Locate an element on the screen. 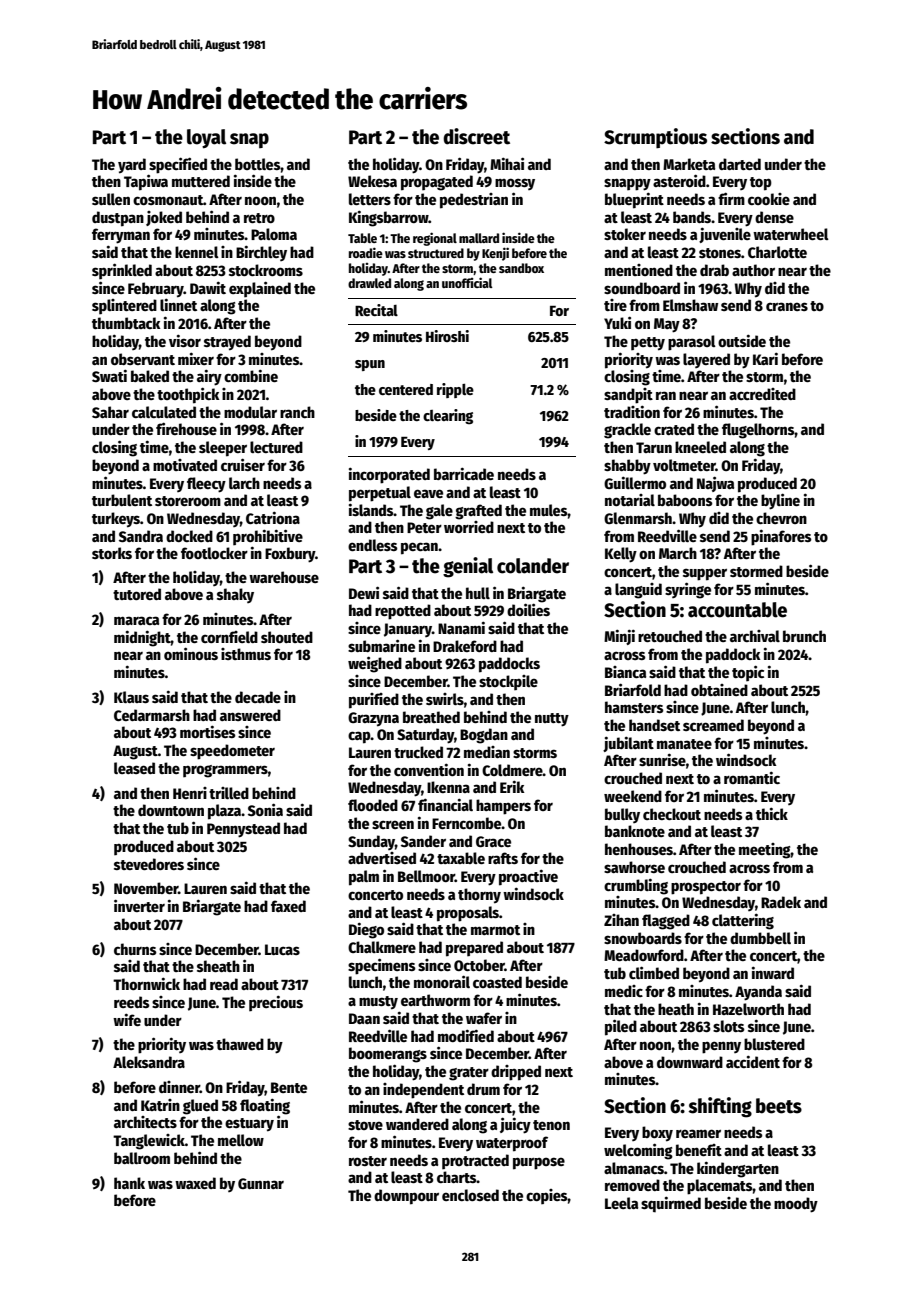 This screenshot has width=924, height=1308. voltmeter is located at coordinates (684, 465).
